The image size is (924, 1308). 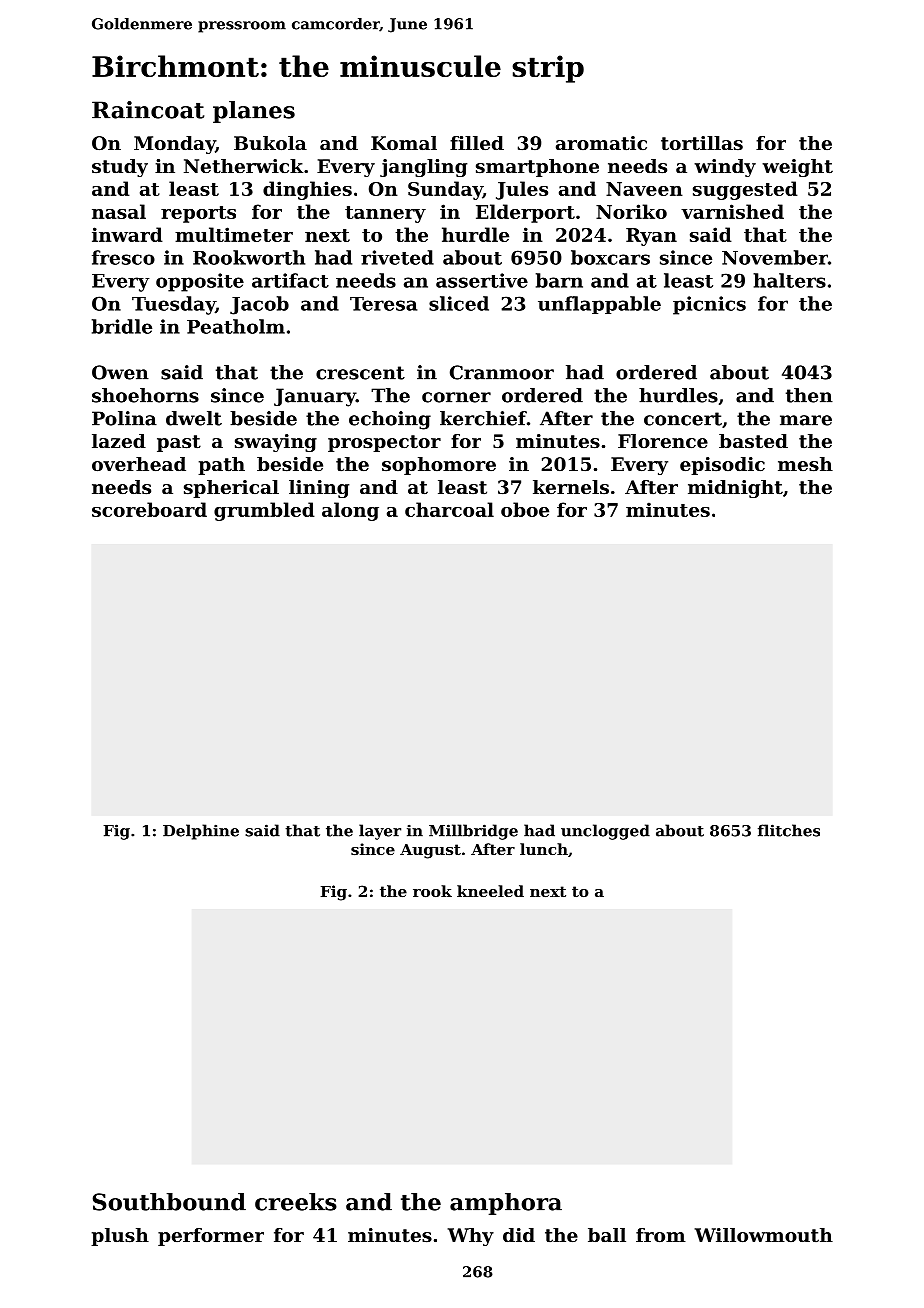 I want to click on Teresa, so click(x=383, y=304).
